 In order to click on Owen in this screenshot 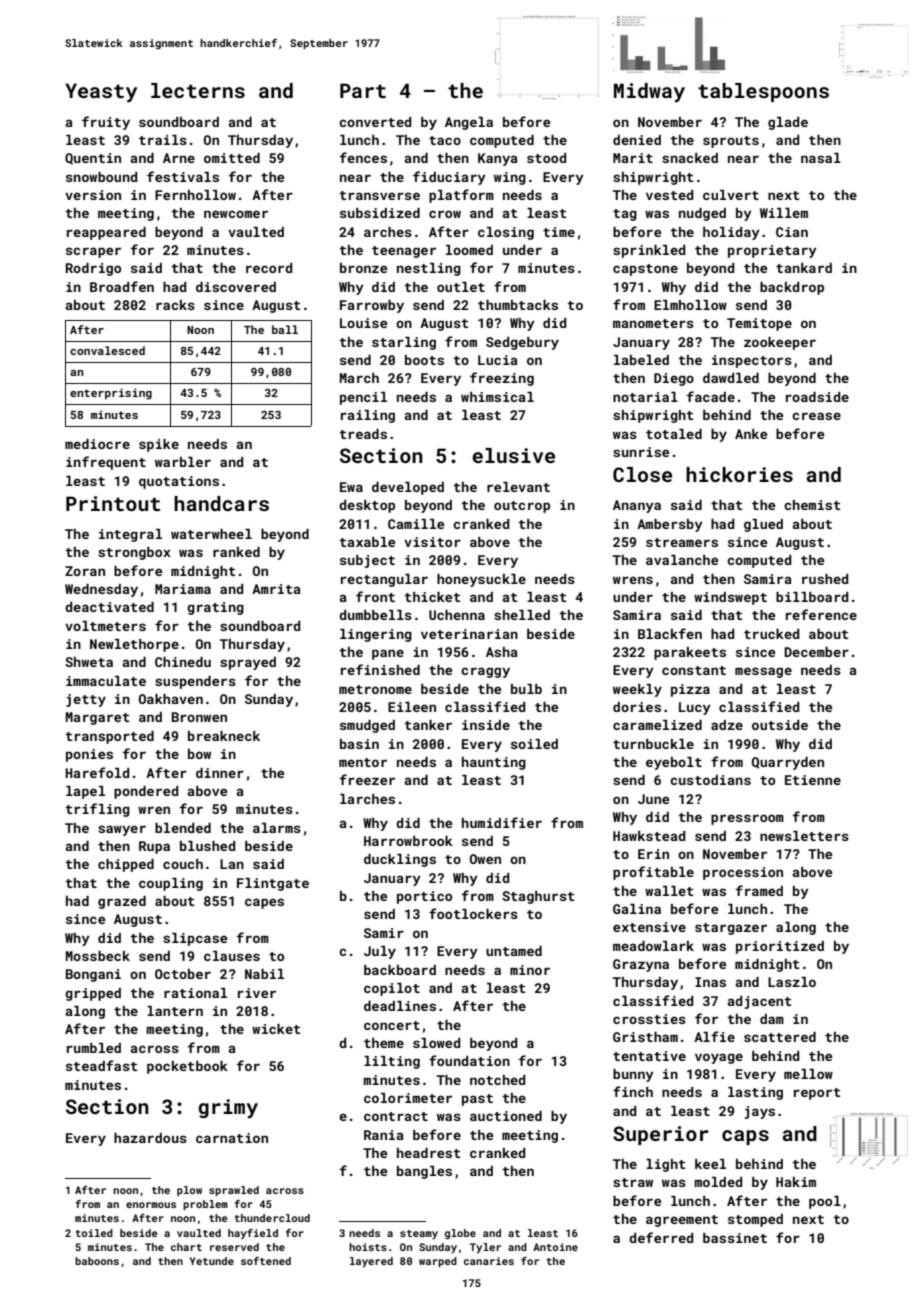, I will do `click(485, 859)`.
